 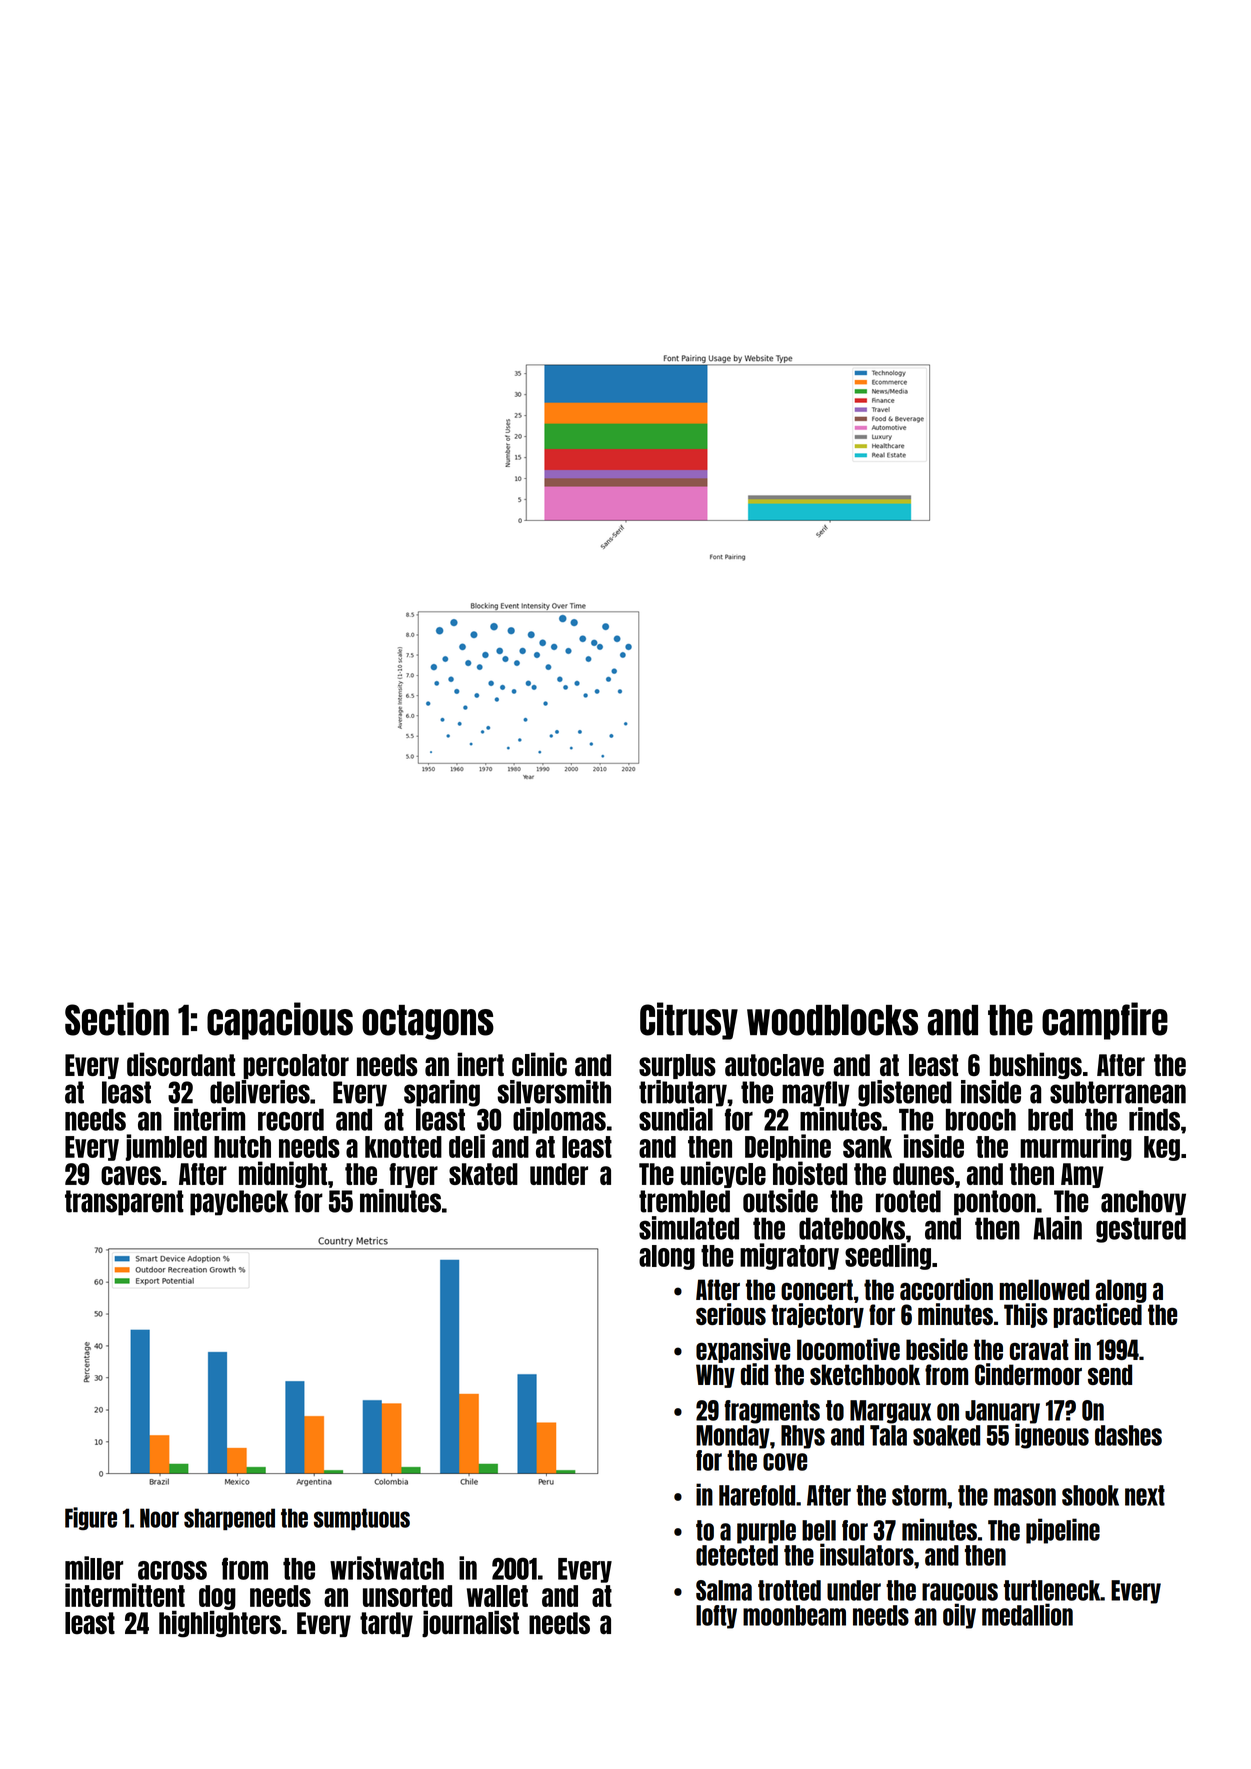 What do you see at coordinates (291, 1120) in the screenshot?
I see `record` at bounding box center [291, 1120].
